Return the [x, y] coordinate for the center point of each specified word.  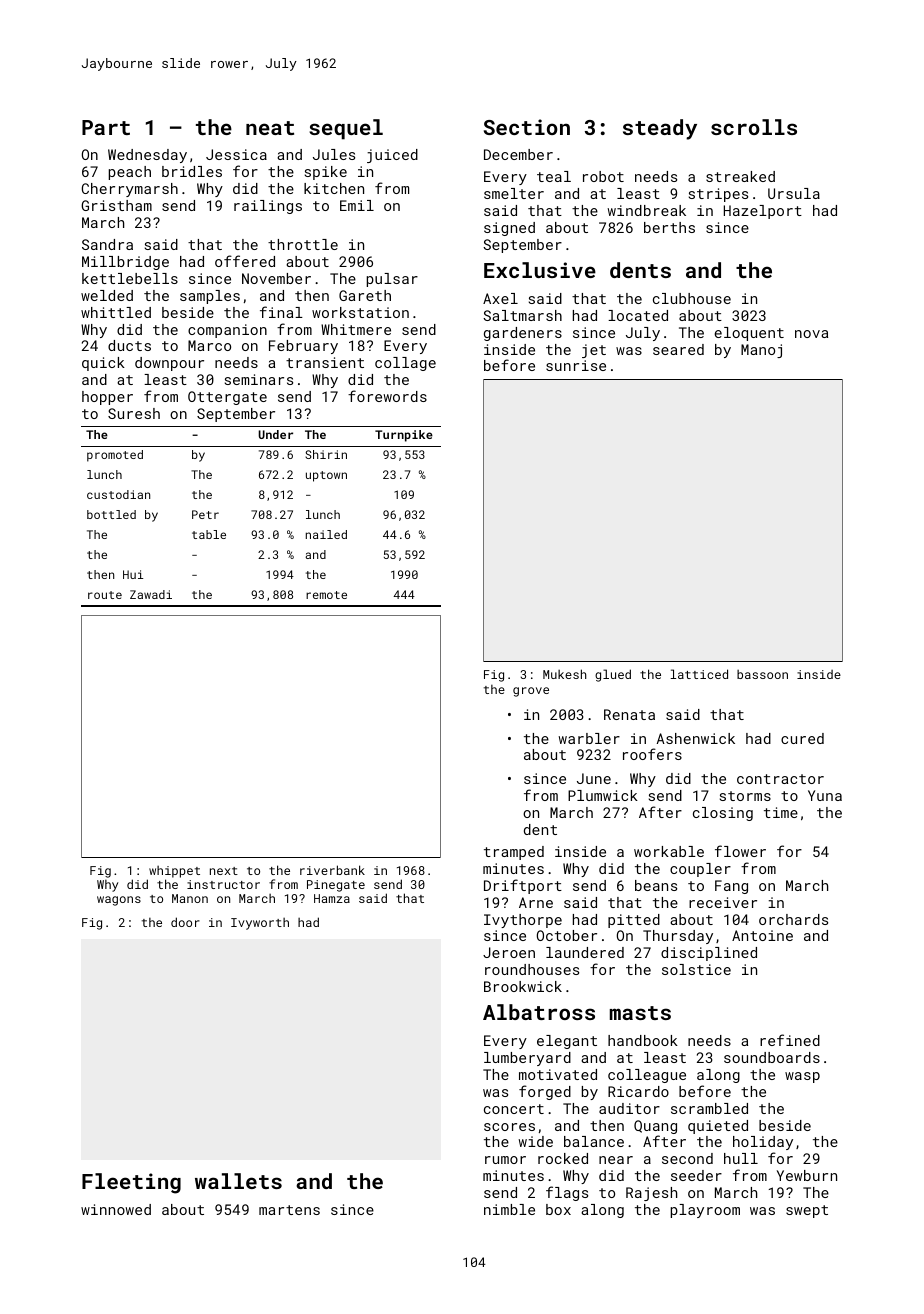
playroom [705, 1211]
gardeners [523, 334]
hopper [107, 398]
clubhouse [692, 298]
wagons [119, 901]
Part [106, 127]
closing [723, 814]
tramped [514, 853]
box [558, 1209]
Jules [334, 154]
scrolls [754, 127]
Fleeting [131, 1183]
